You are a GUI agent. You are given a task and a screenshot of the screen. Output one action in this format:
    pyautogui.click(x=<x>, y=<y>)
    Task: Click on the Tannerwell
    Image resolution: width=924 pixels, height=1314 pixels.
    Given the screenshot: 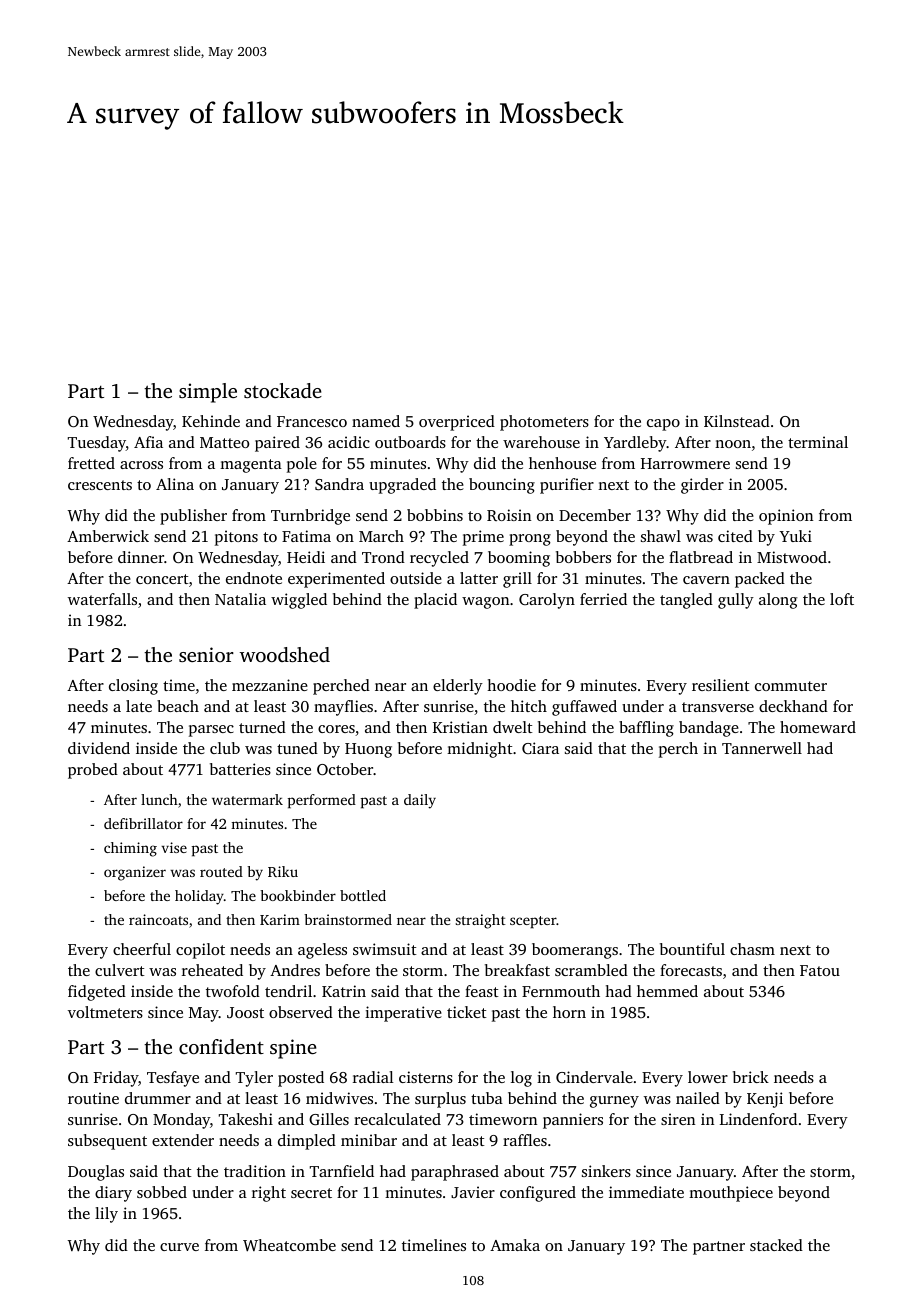 What is the action you would take?
    pyautogui.click(x=762, y=748)
